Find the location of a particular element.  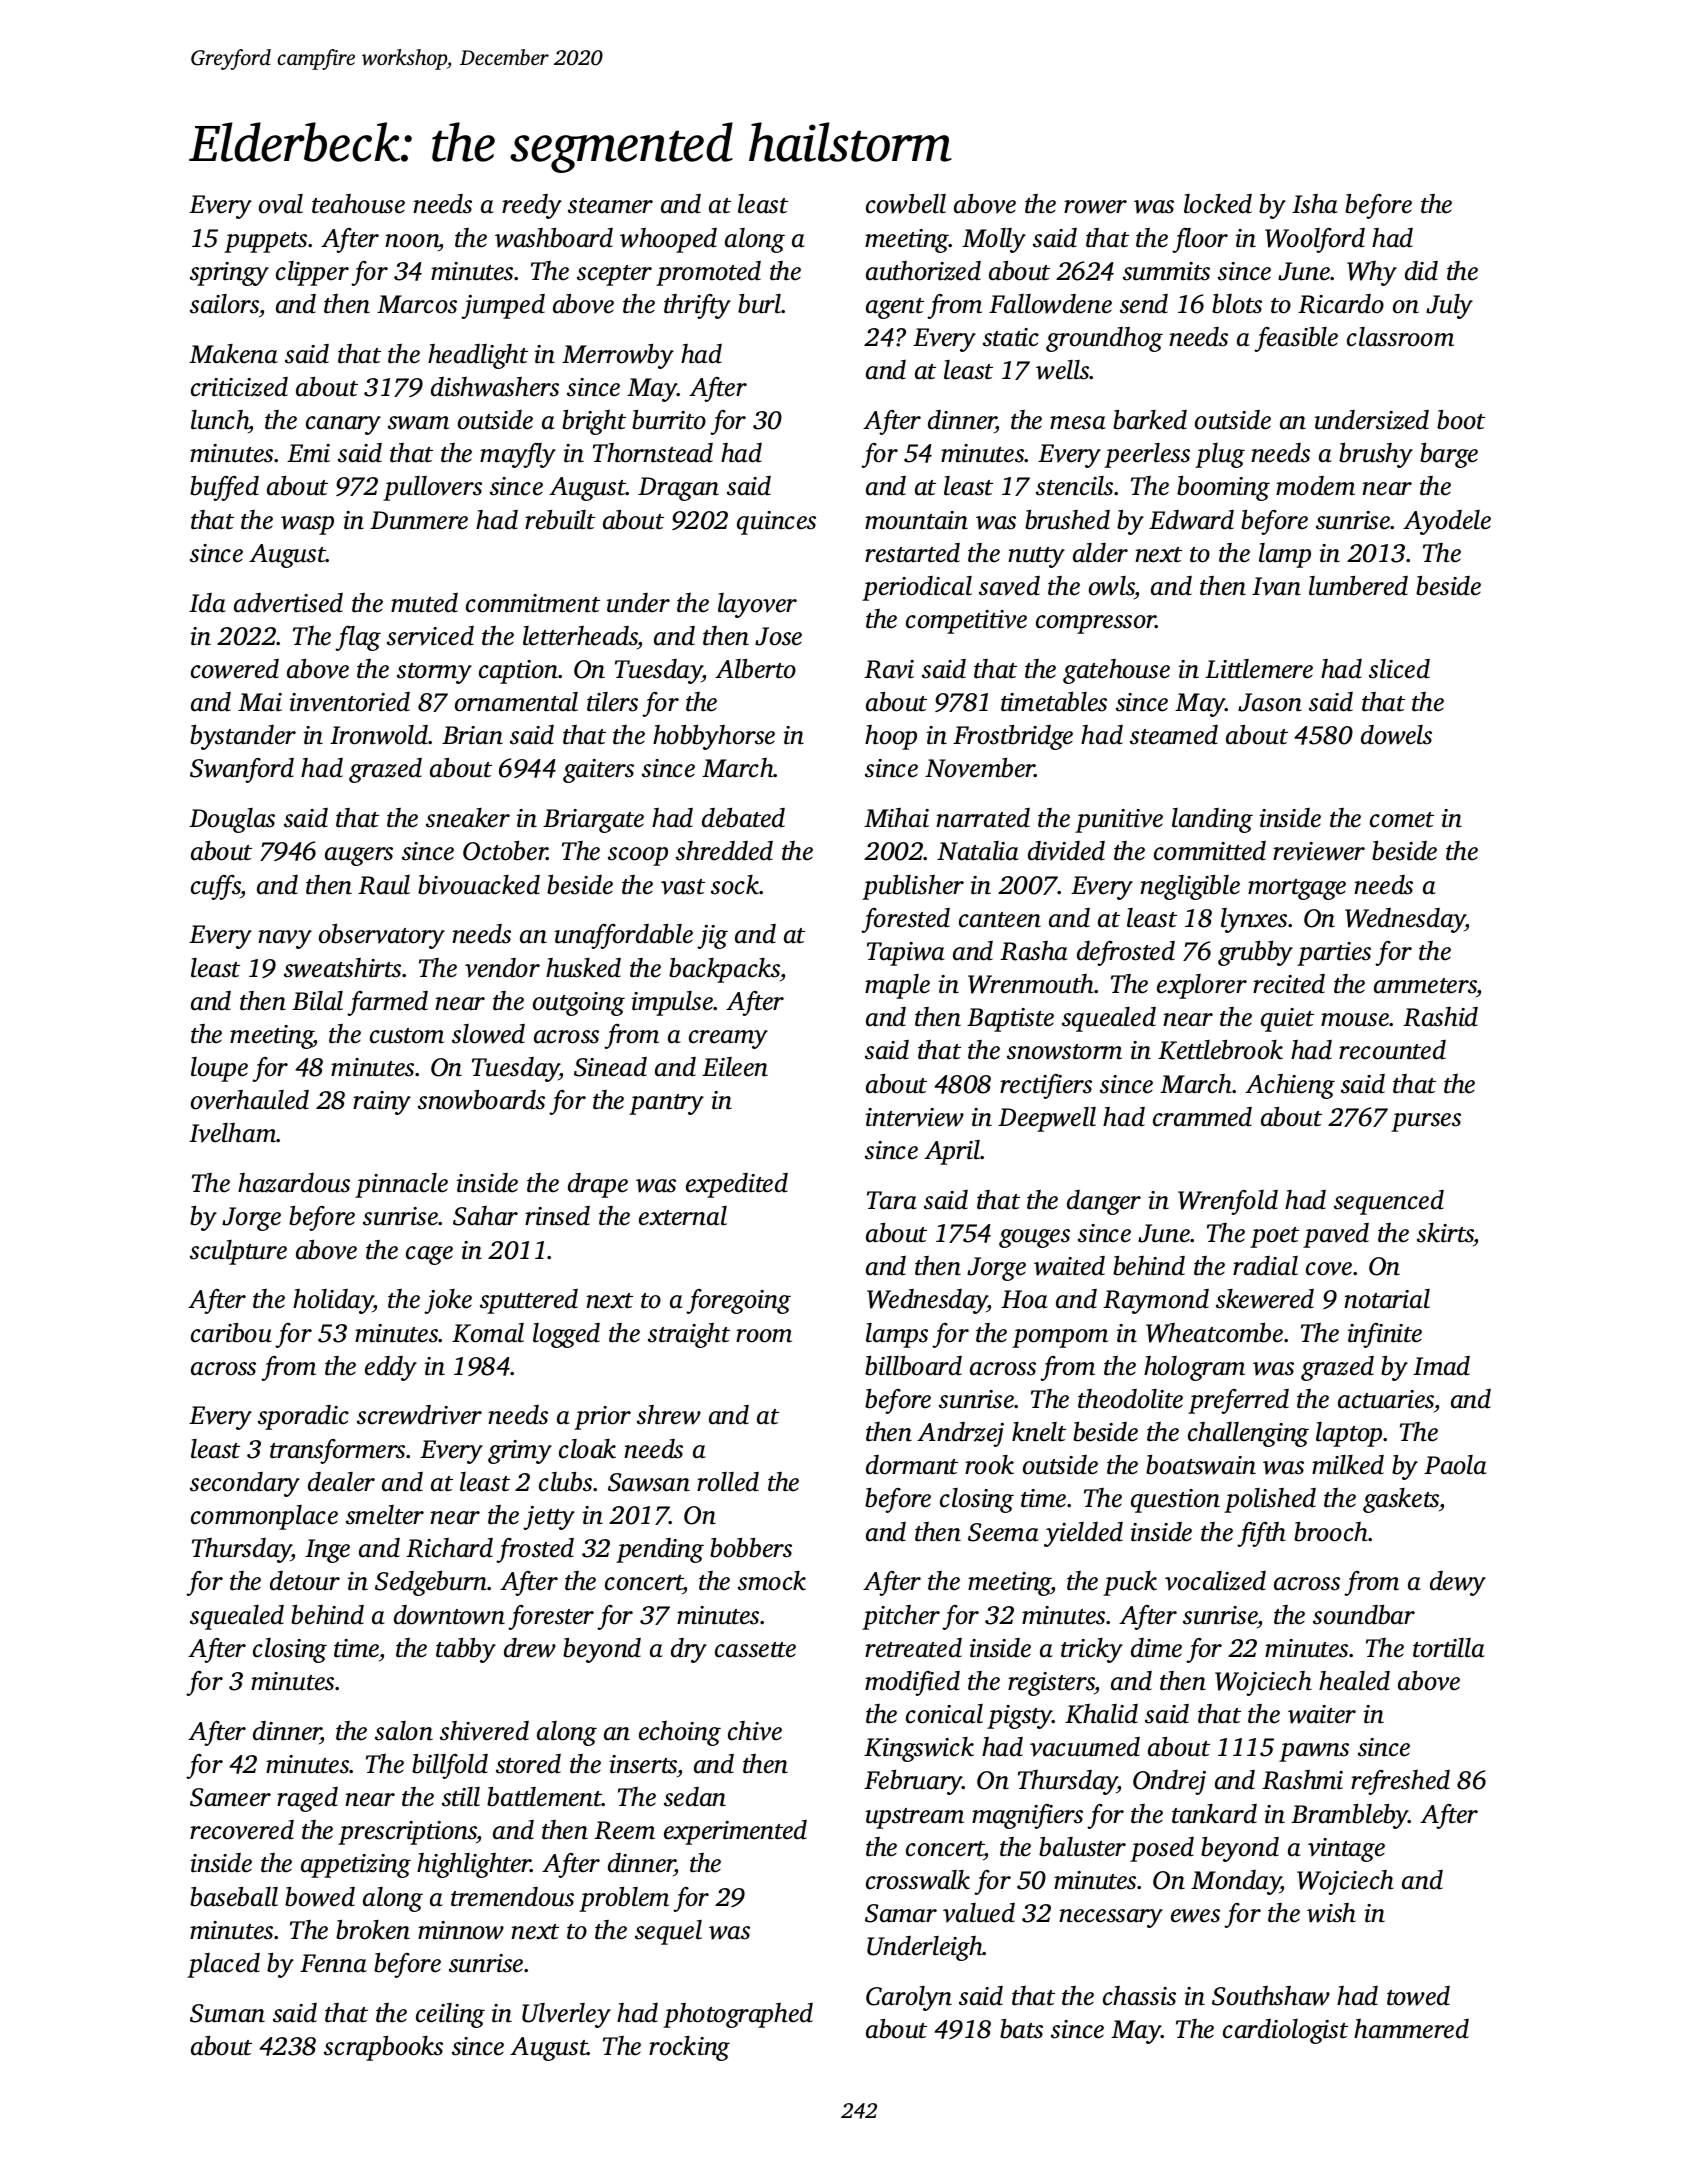

did is located at coordinates (1421, 271).
